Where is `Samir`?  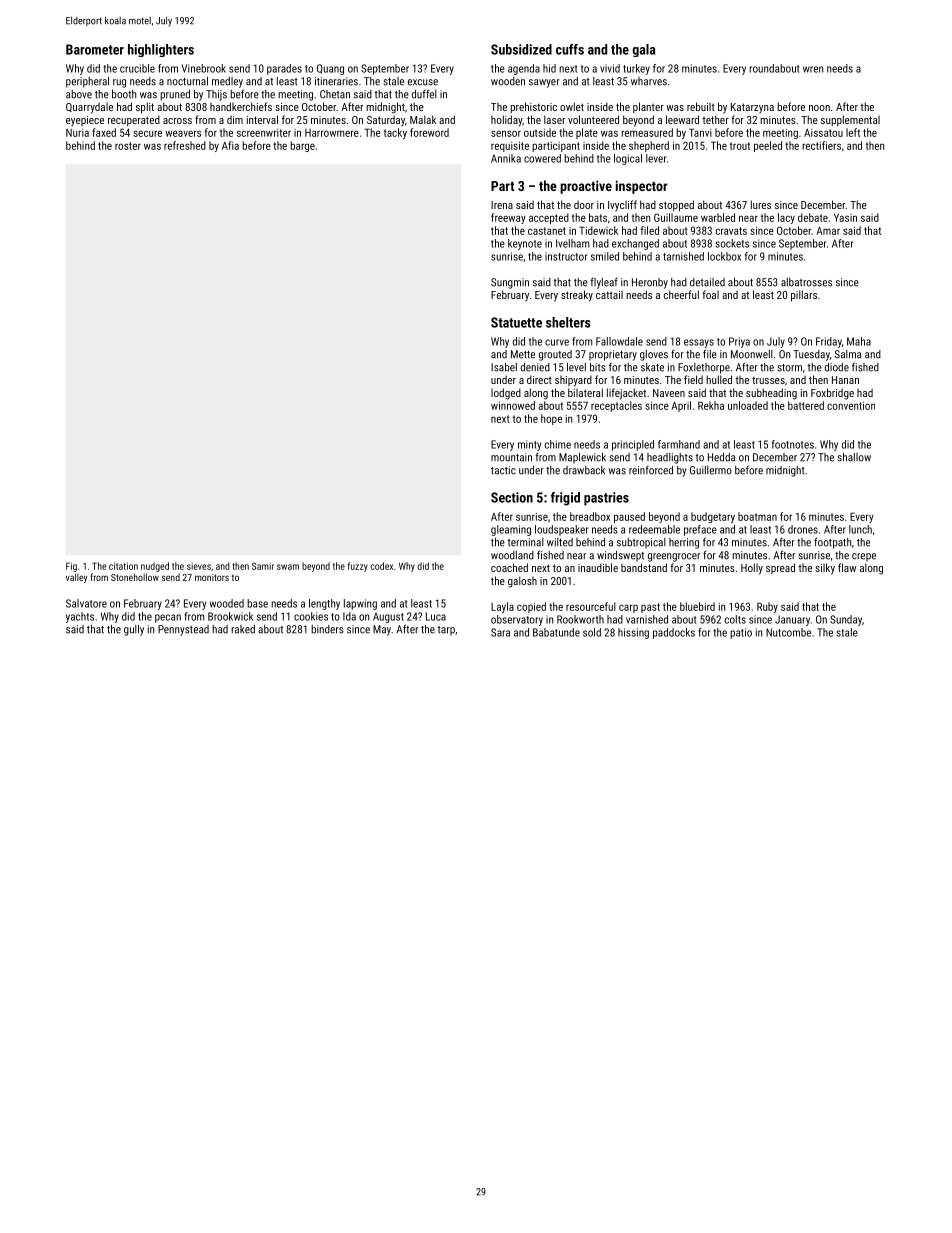
Samir is located at coordinates (263, 566).
